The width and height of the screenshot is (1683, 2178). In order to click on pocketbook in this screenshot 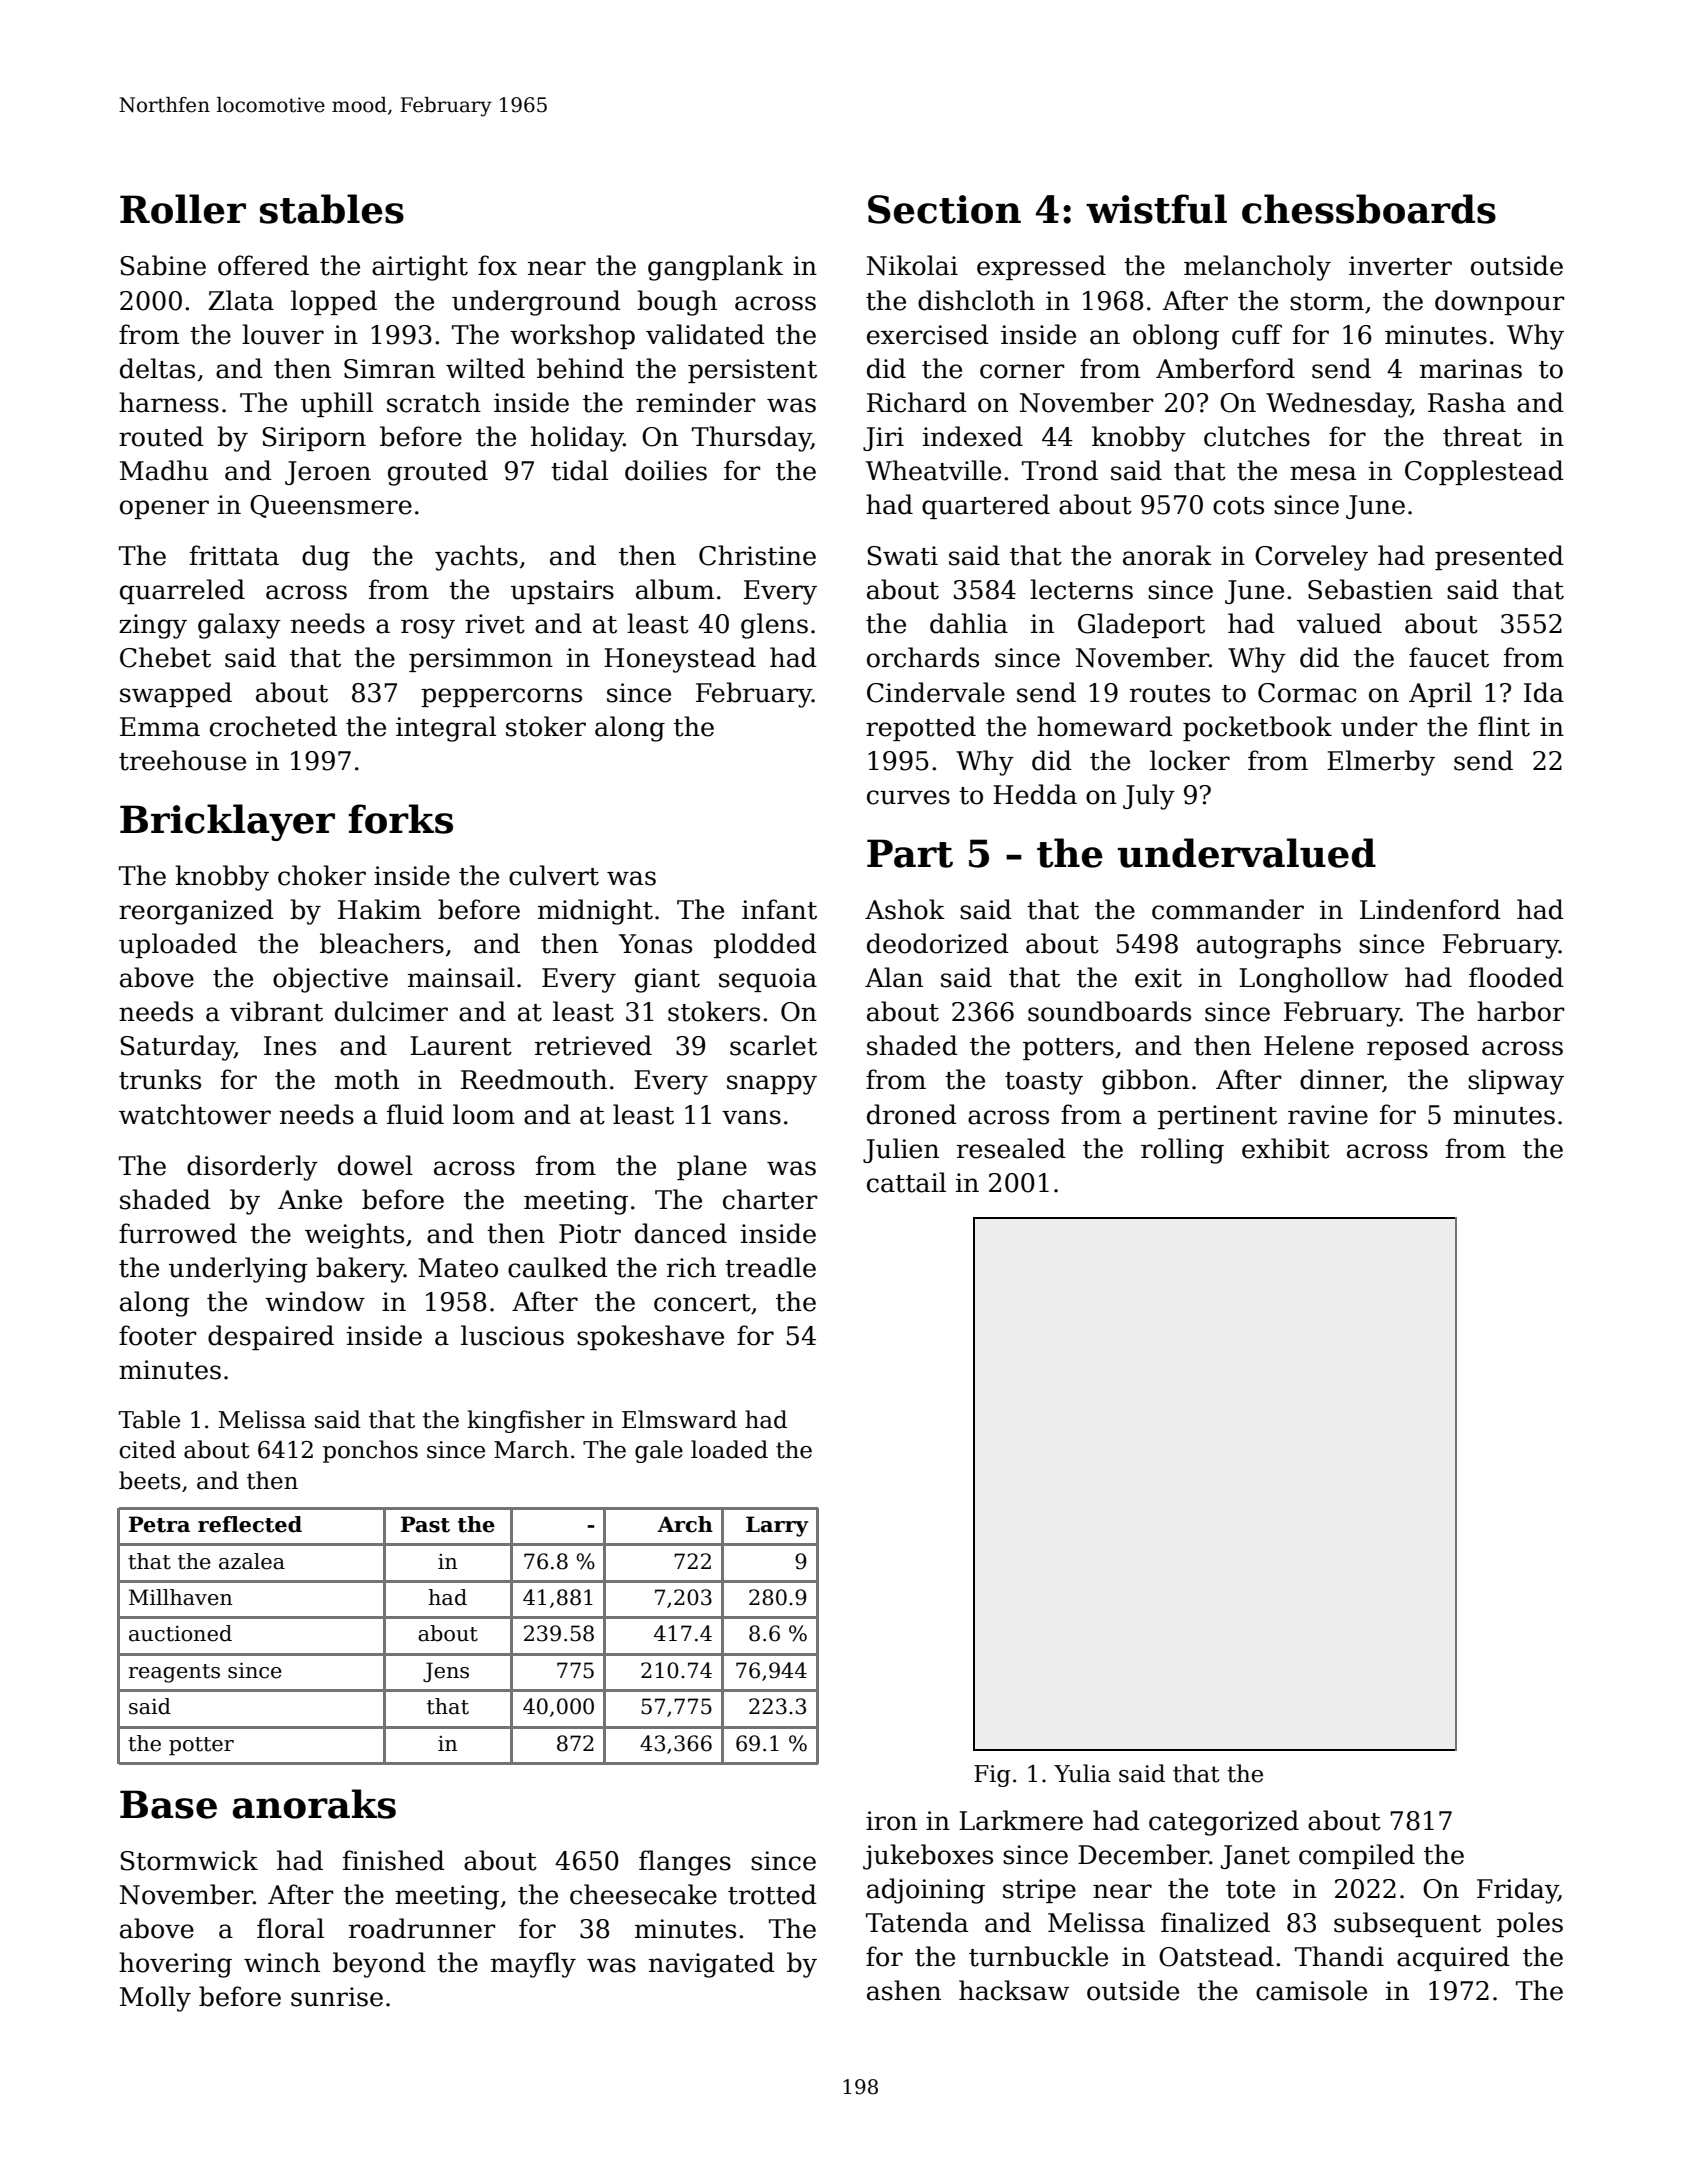, I will do `click(1257, 728)`.
